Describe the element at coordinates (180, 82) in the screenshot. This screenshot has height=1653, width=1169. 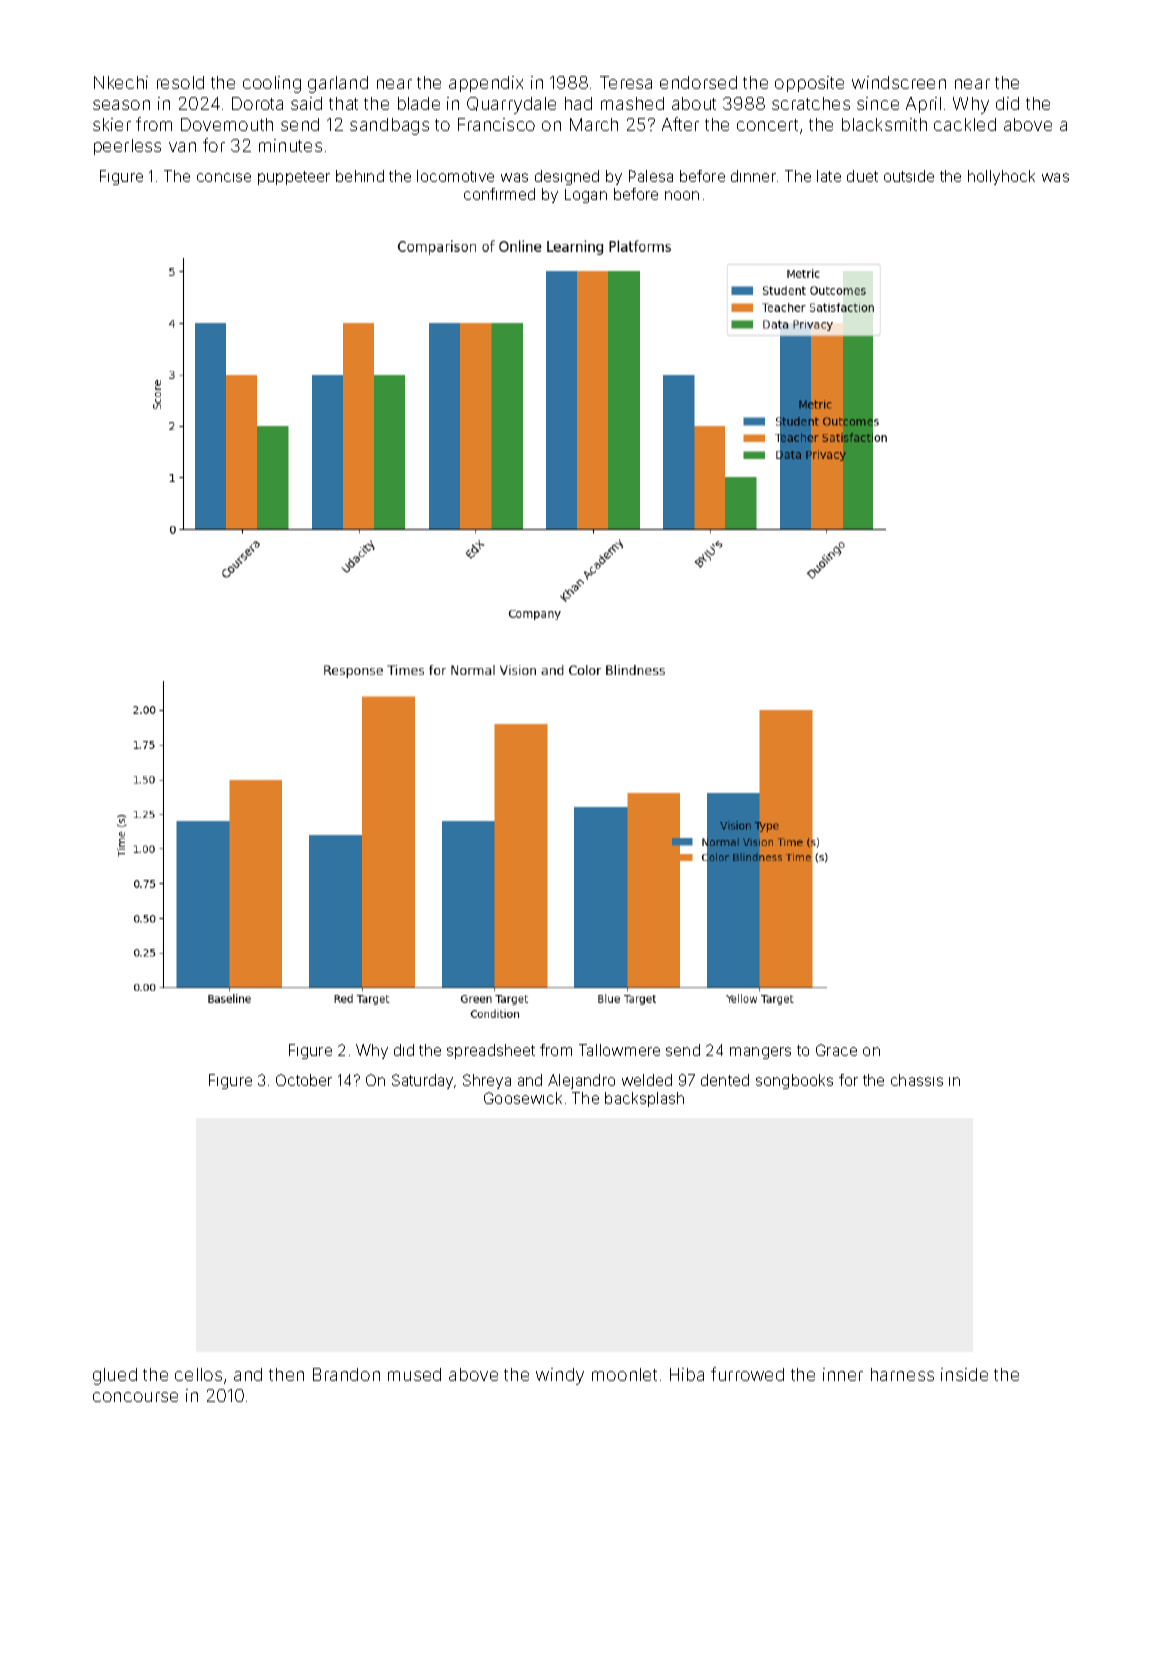
I see `resold` at that location.
